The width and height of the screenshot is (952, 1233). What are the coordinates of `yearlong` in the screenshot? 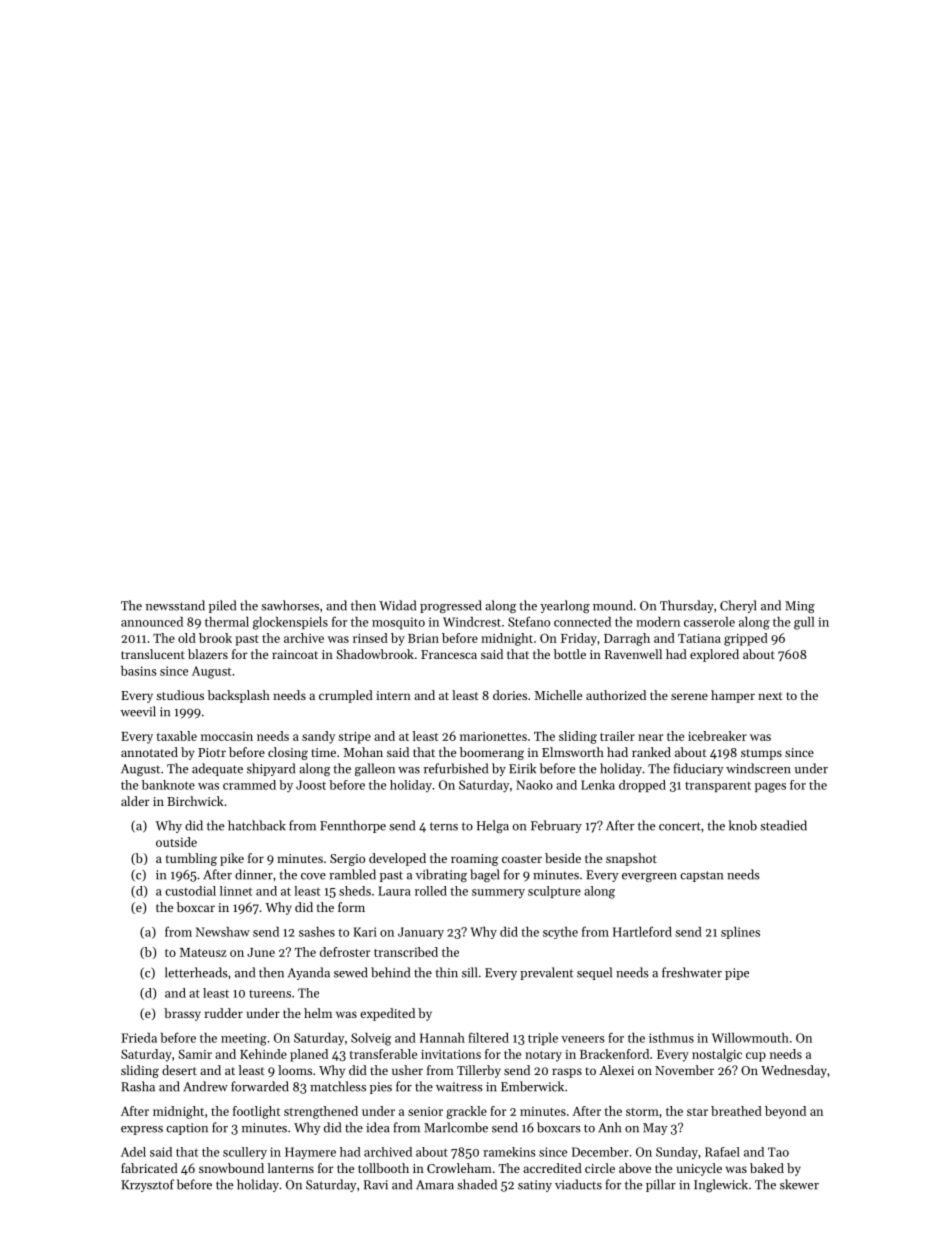 It's located at (565, 606).
